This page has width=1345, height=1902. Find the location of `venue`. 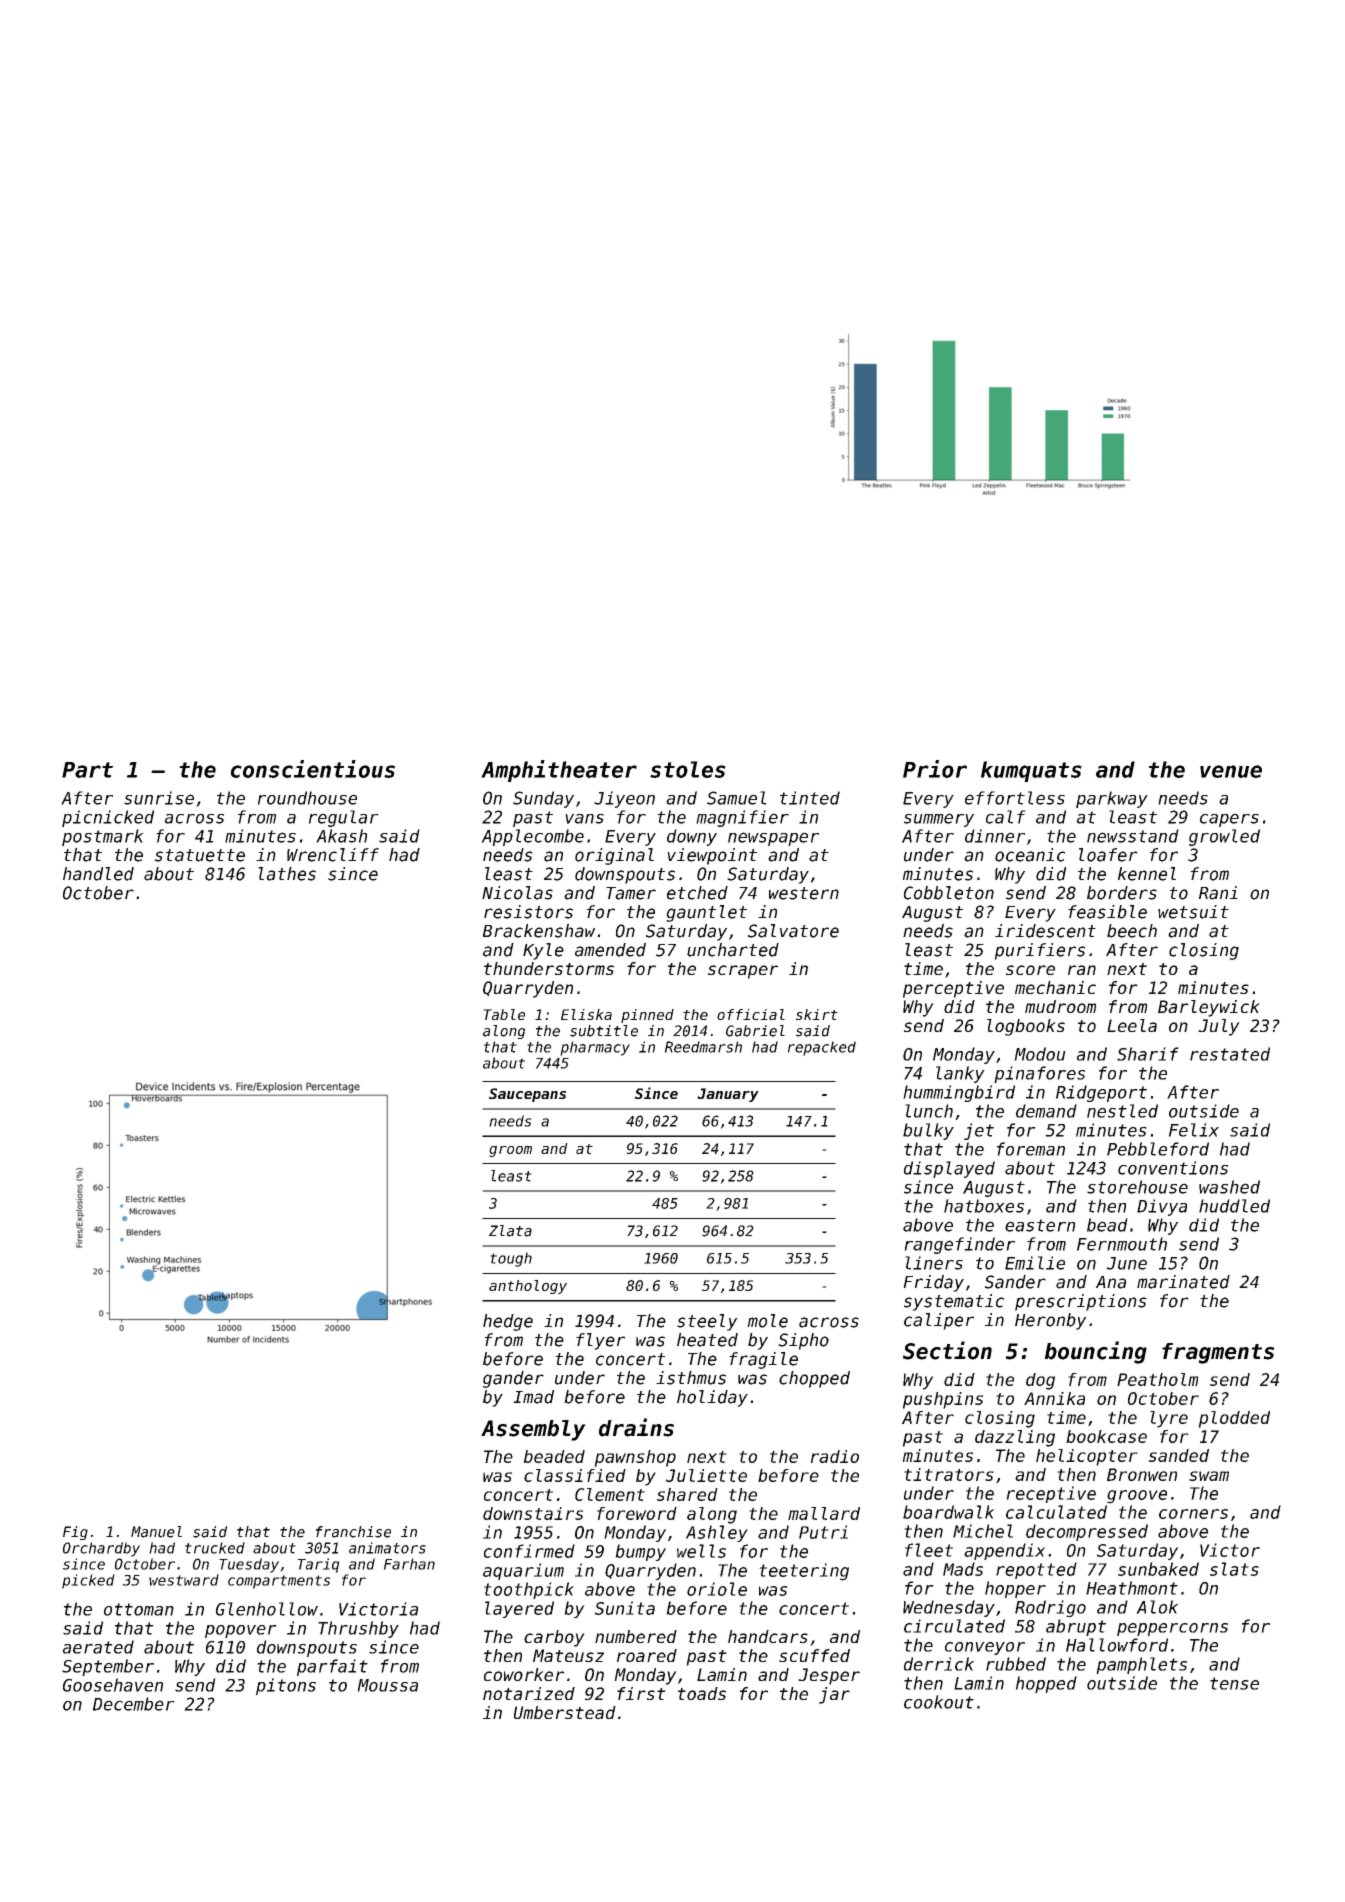

venue is located at coordinates (1231, 771).
